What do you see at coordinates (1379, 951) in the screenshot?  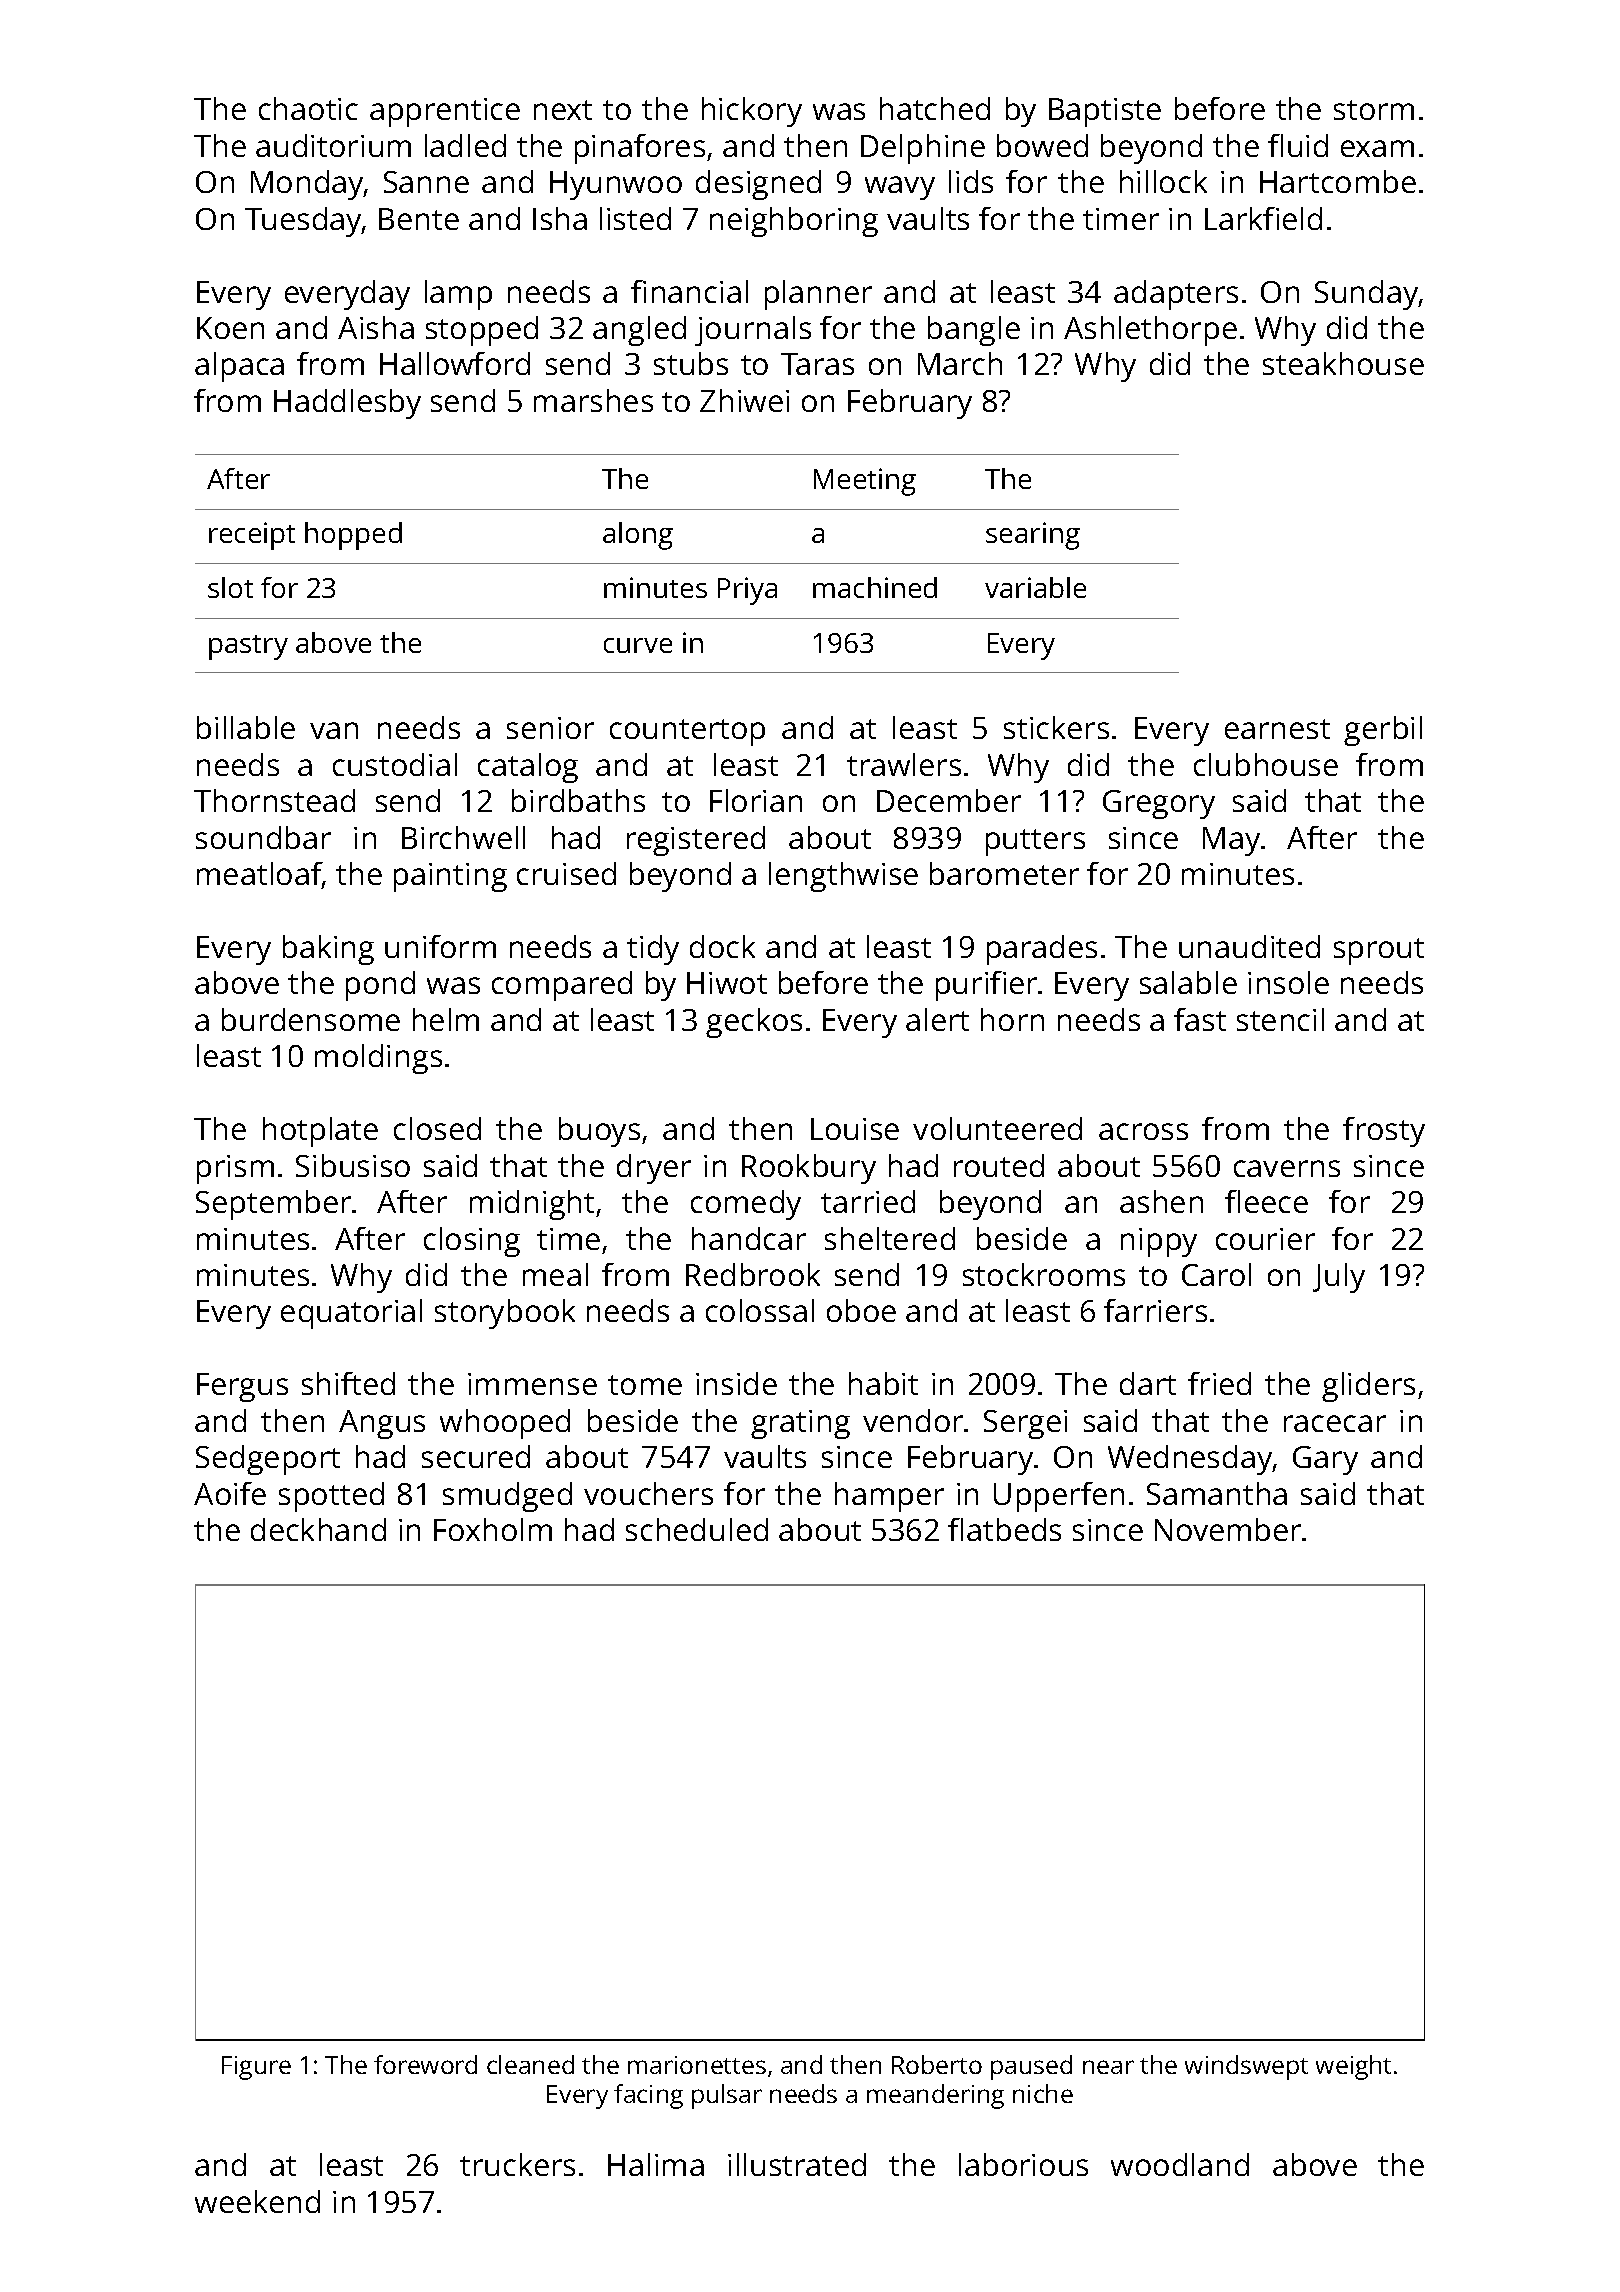 I see `sprout` at bounding box center [1379, 951].
